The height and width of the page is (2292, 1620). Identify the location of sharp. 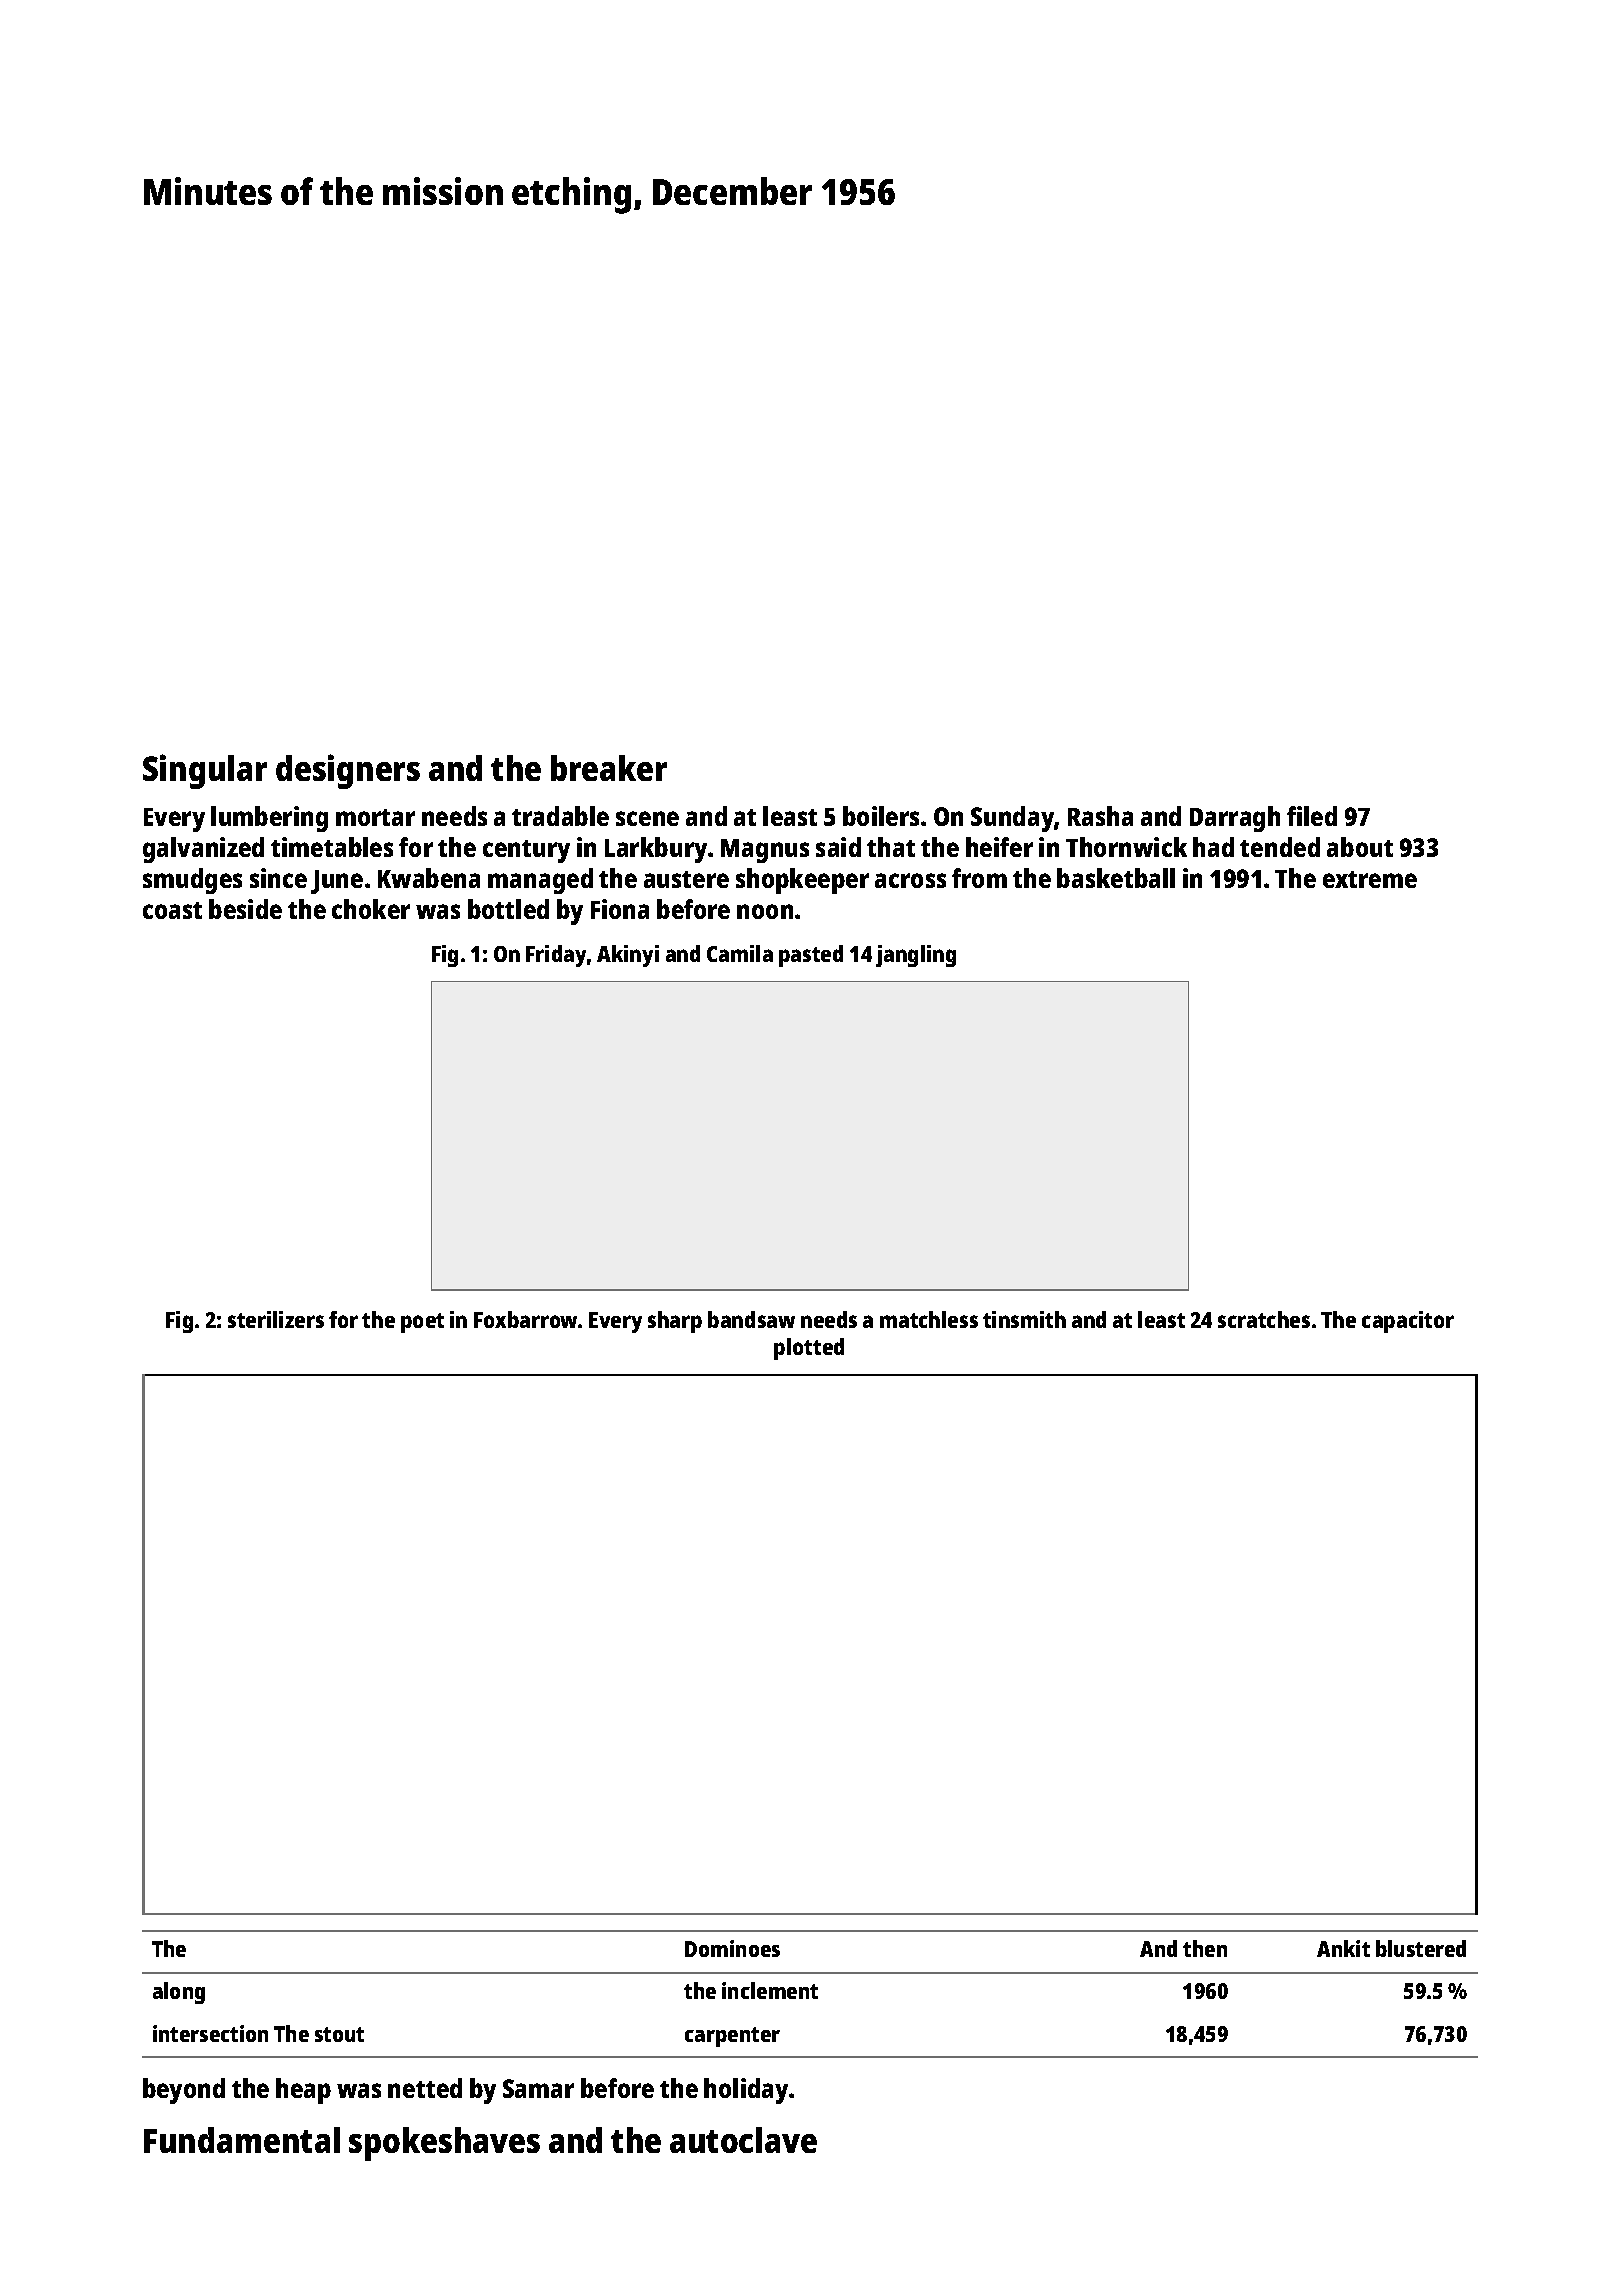
(675, 1322).
